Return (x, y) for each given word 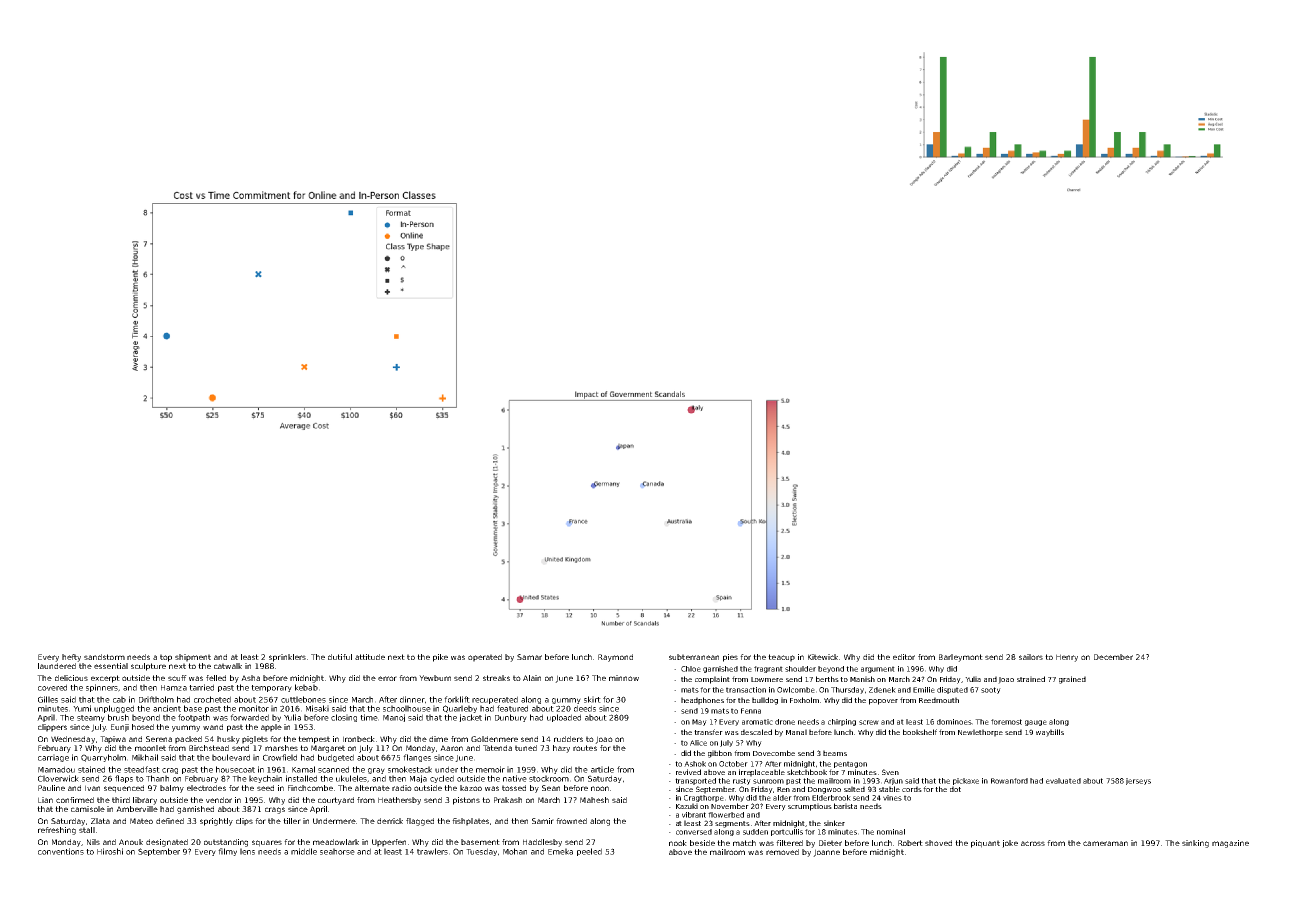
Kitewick (823, 657)
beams (835, 753)
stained (91, 769)
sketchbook (807, 772)
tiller (292, 821)
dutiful (340, 657)
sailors (1031, 657)
